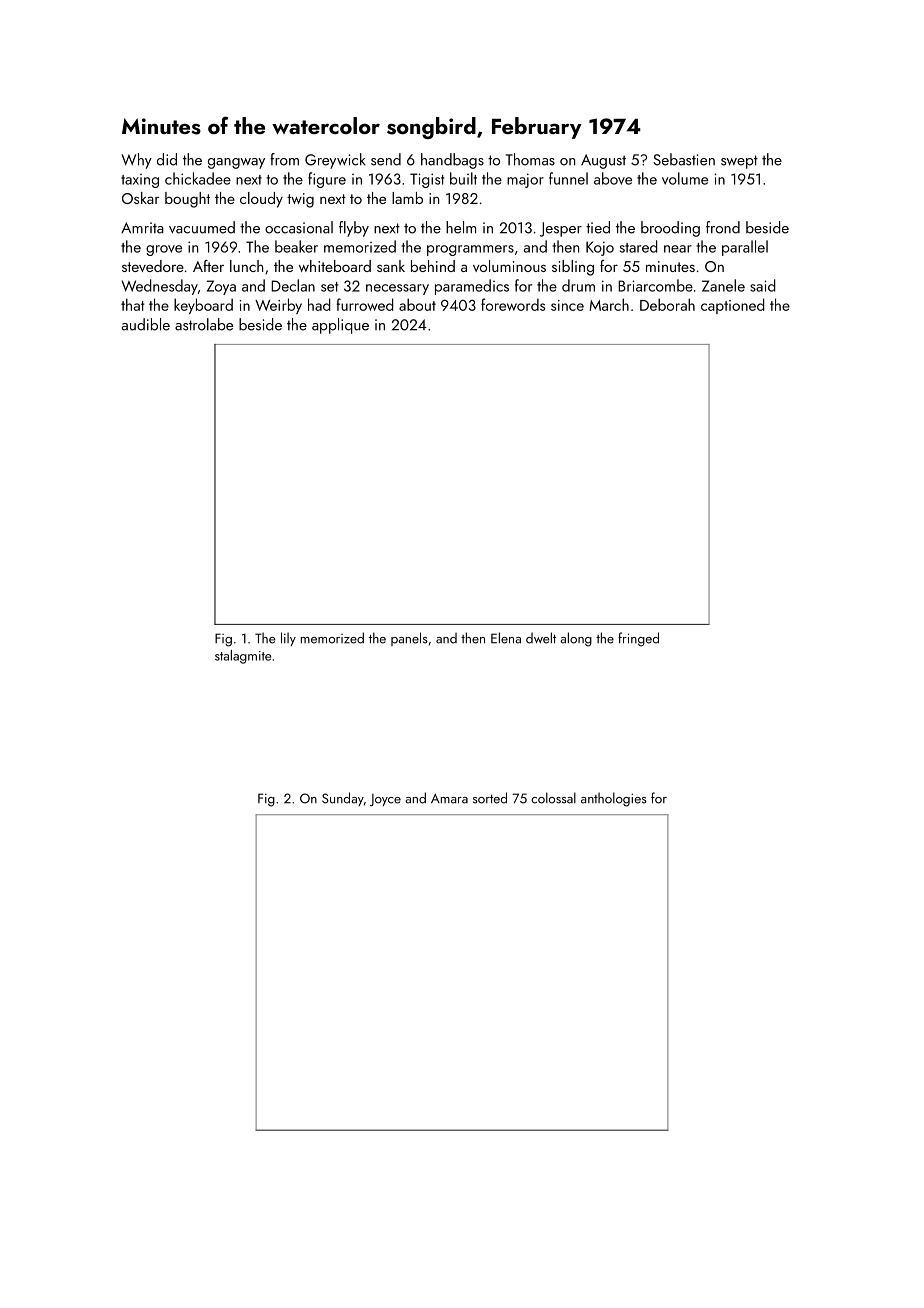  Describe the element at coordinates (221, 287) in the document. I see `Zoya` at that location.
